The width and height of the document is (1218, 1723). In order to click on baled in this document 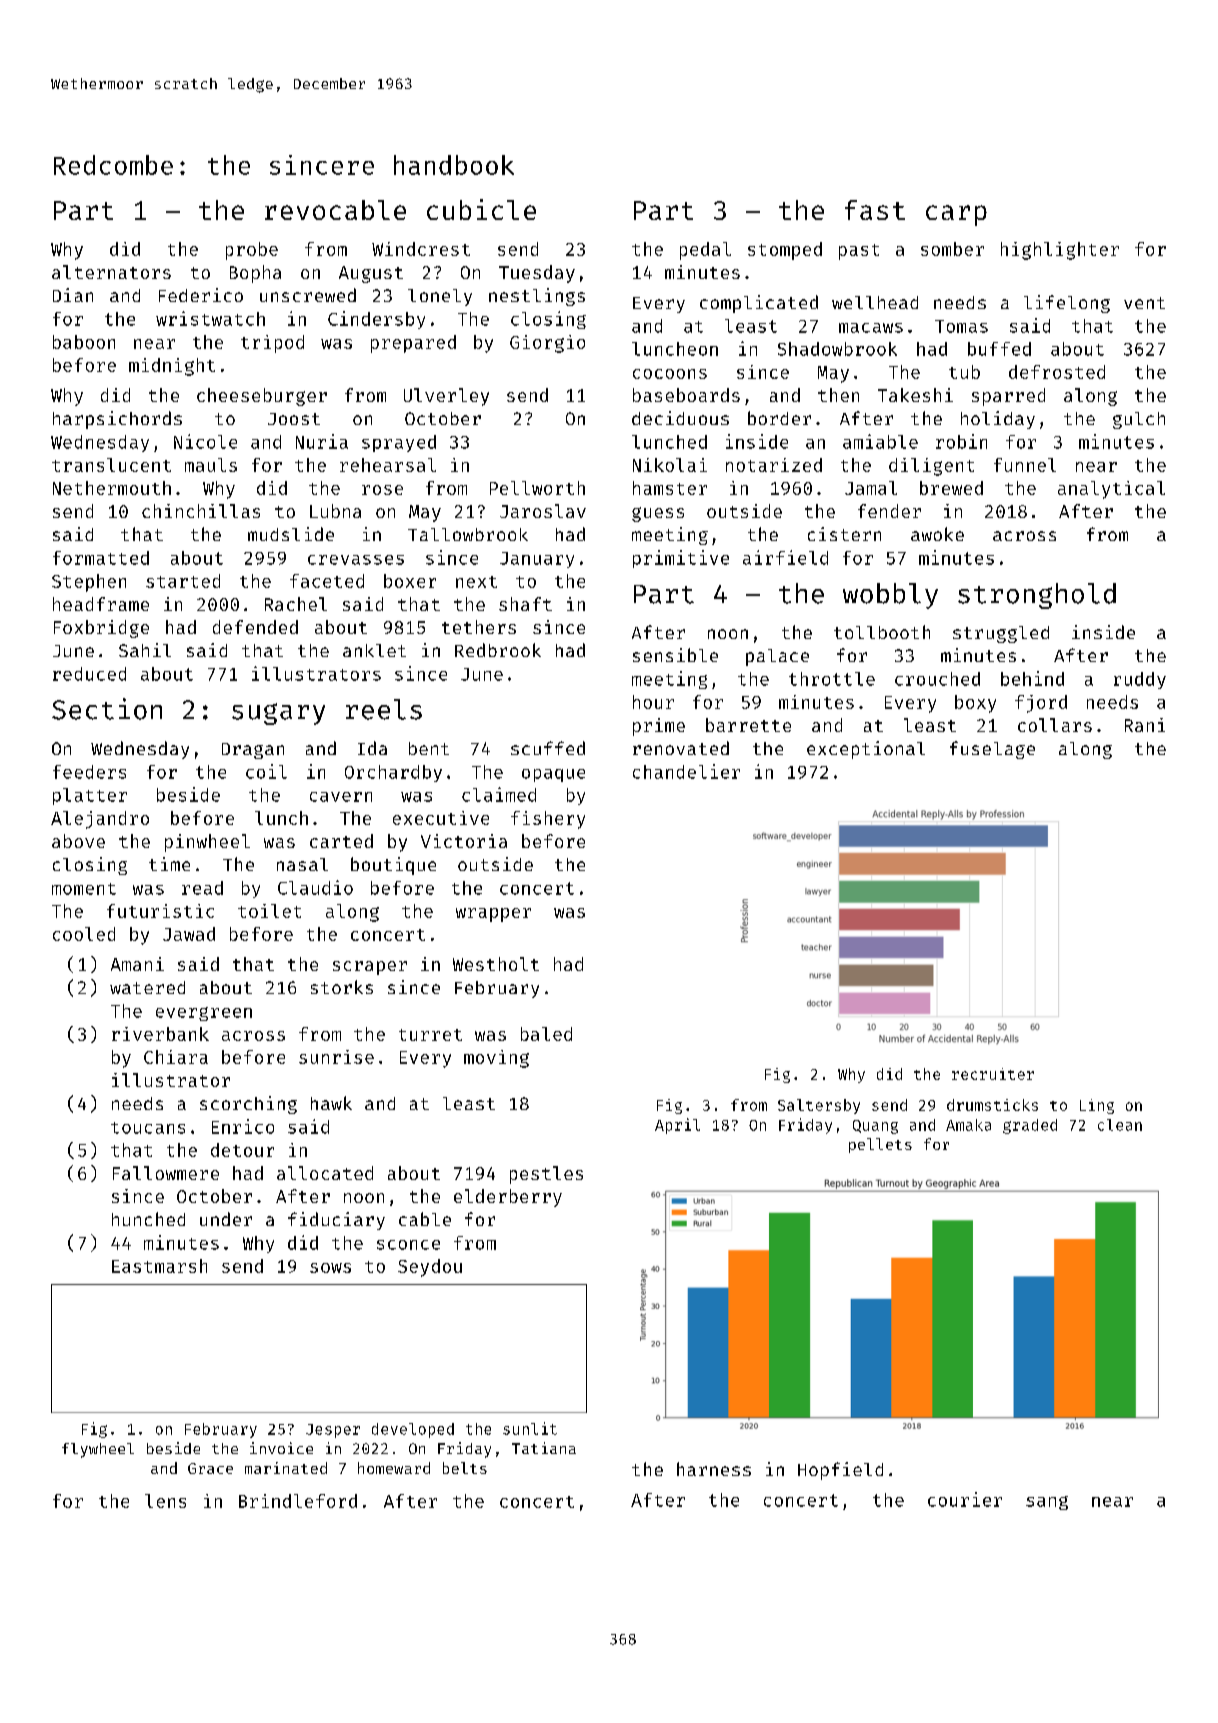, I will do `click(546, 1034)`.
